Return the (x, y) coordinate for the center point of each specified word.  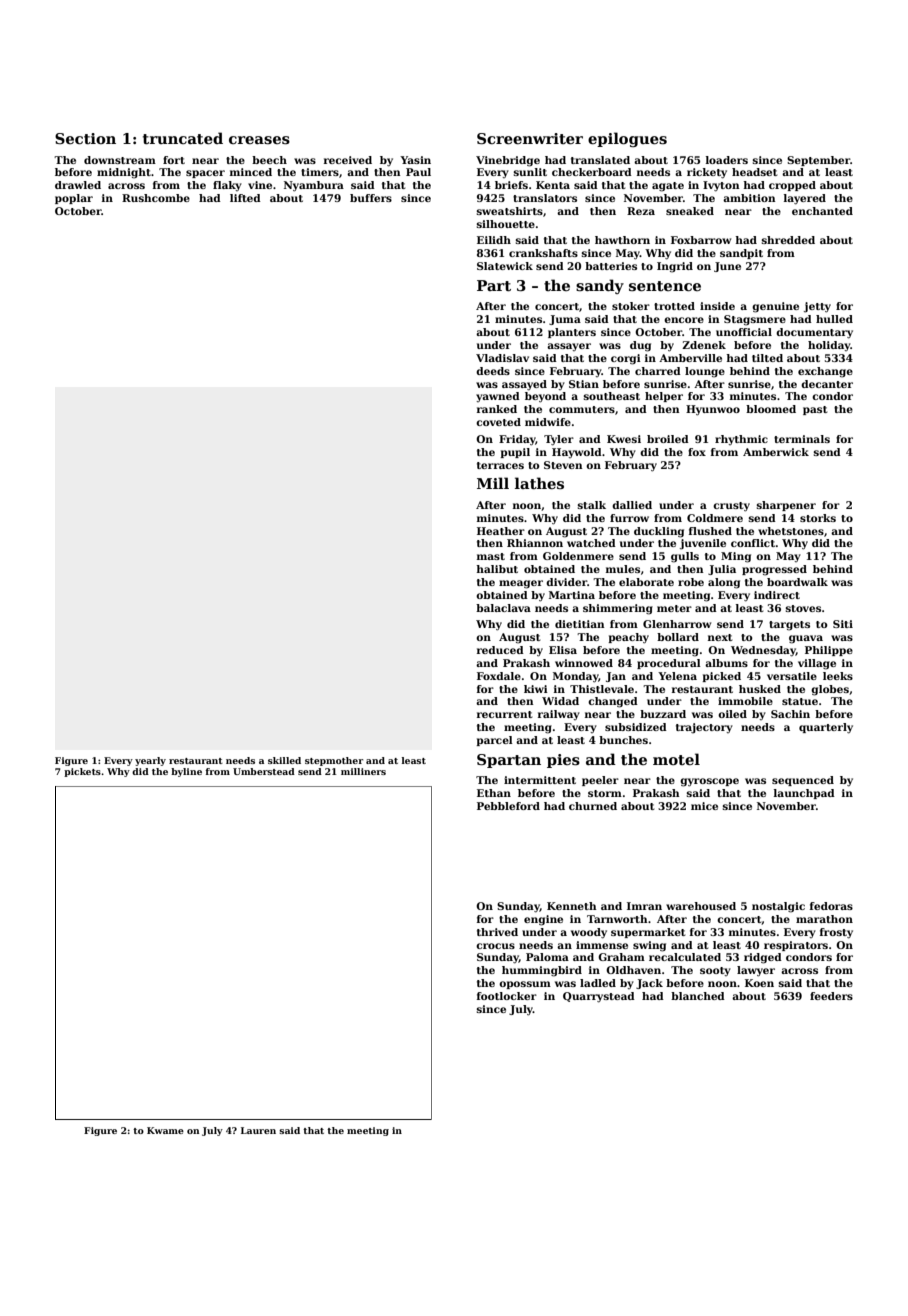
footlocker (507, 996)
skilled (284, 760)
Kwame (165, 1130)
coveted (498, 422)
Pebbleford (508, 806)
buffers (371, 198)
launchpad (804, 794)
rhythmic (741, 440)
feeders (831, 996)
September (818, 161)
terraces (500, 465)
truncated (183, 138)
